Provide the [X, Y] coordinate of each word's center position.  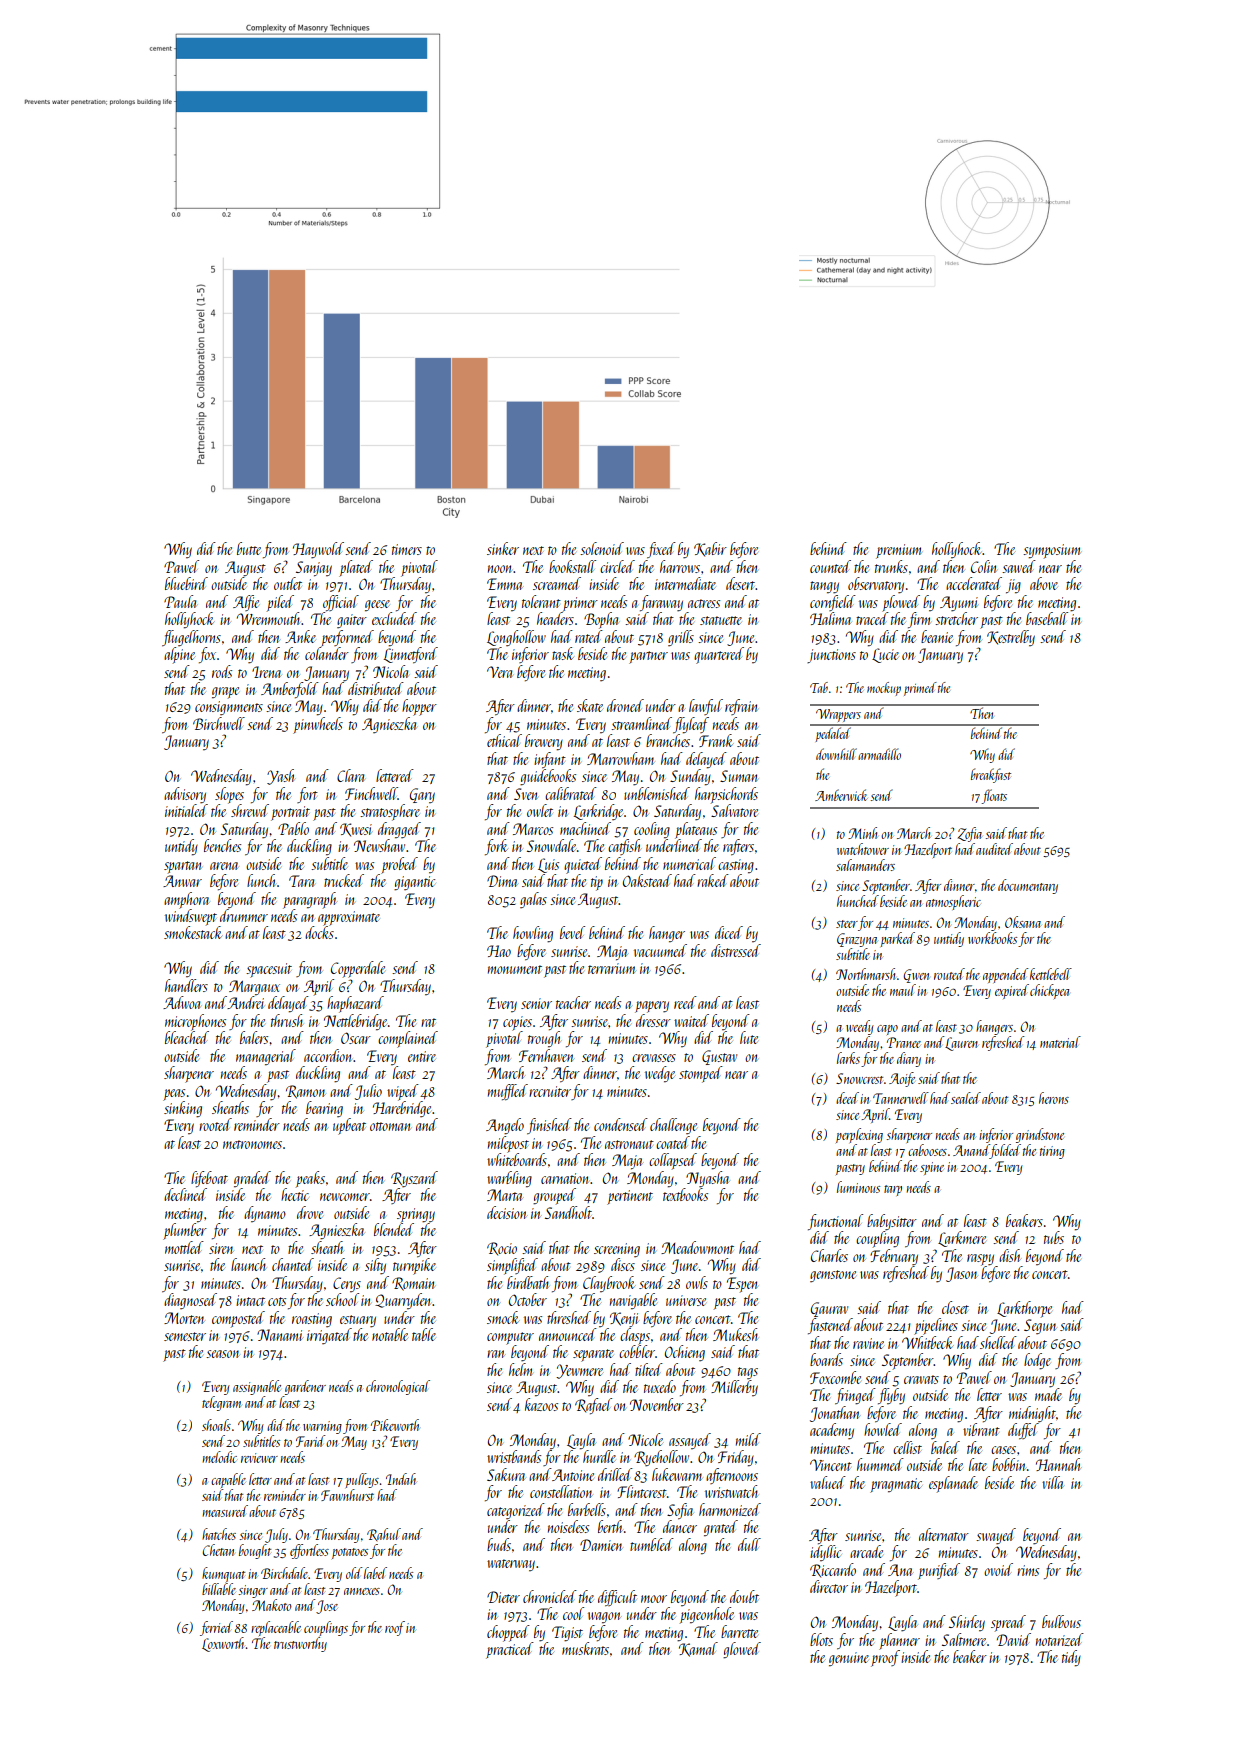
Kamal [698, 1649]
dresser [653, 1020]
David [1014, 1639]
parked [898, 939]
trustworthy [300, 1644]
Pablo [293, 828]
